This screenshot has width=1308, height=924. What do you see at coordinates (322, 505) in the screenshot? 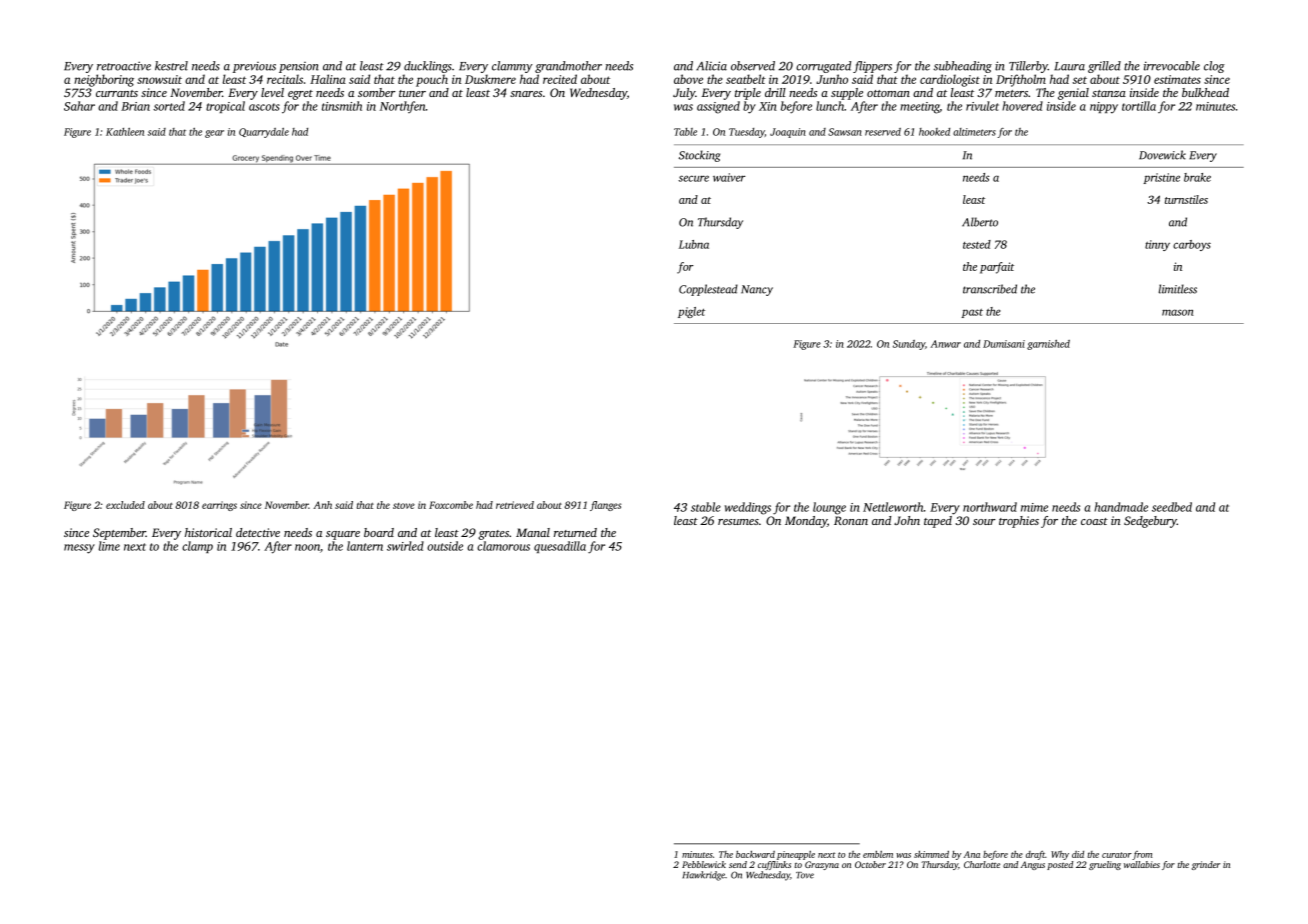
I see `Anh` at bounding box center [322, 505].
